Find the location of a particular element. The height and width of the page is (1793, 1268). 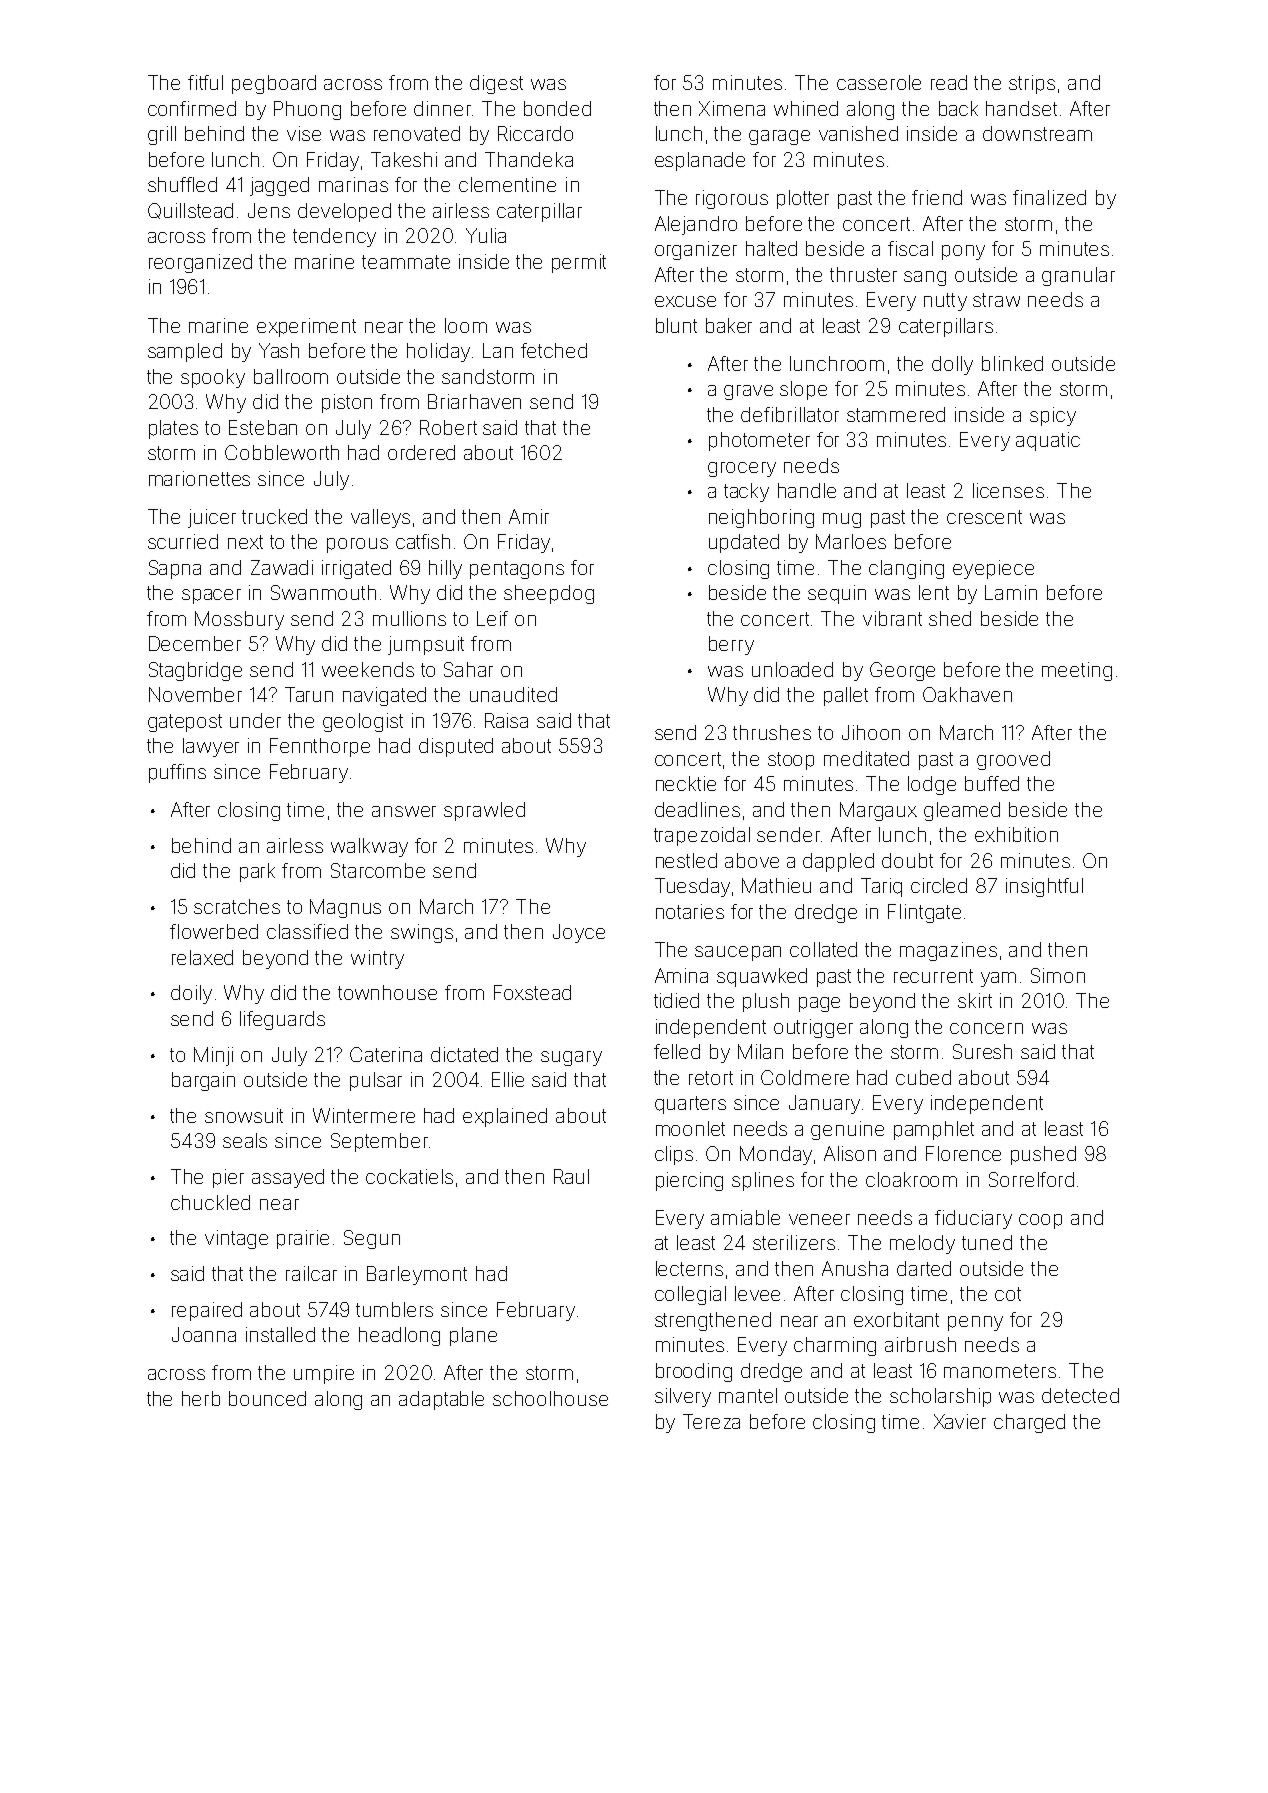

Ximena is located at coordinates (732, 108).
